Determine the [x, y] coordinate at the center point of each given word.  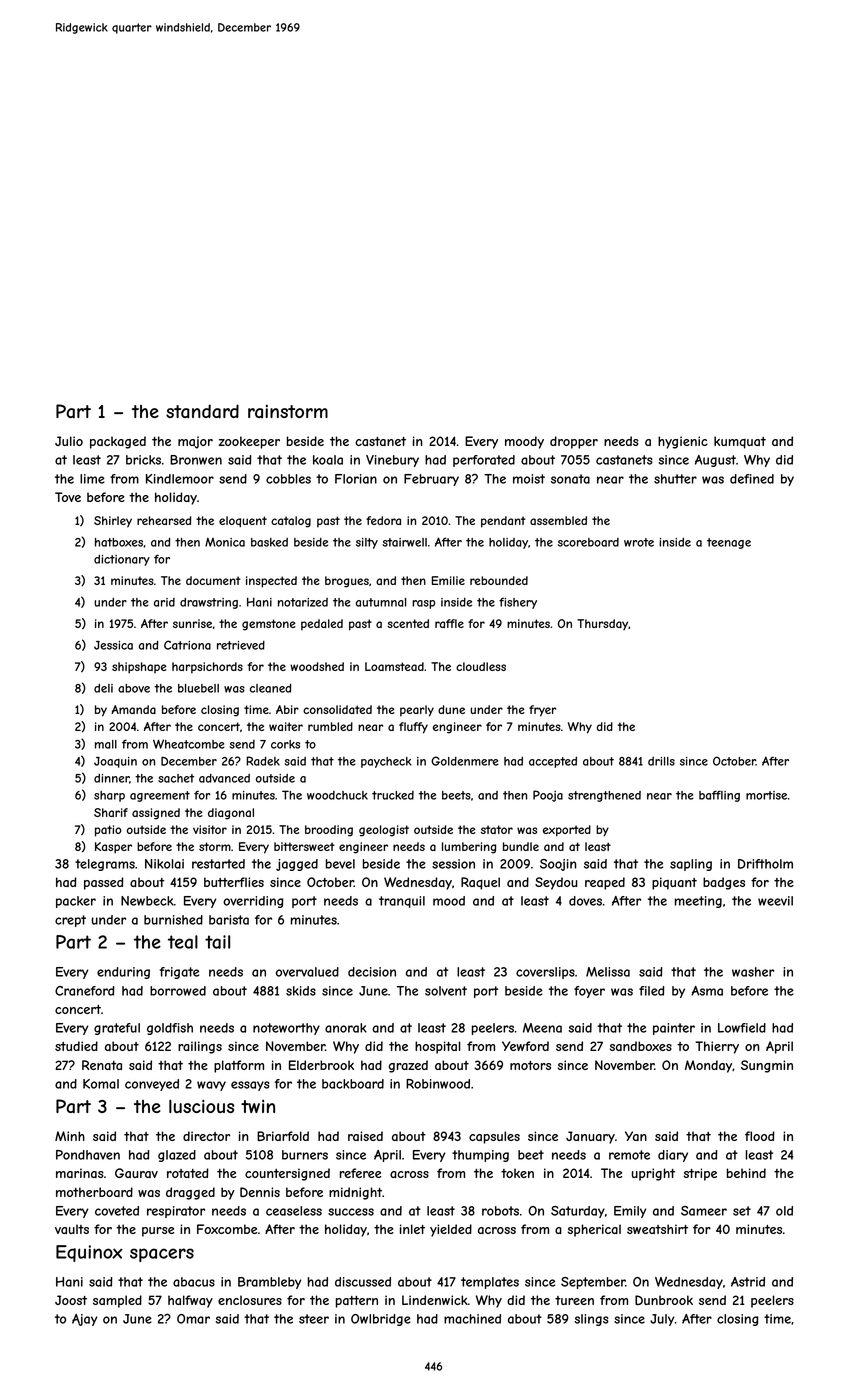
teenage [729, 543]
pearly [417, 711]
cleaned [270, 688]
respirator [176, 1212]
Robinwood [438, 1084]
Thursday [602, 624]
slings [591, 1320]
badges [724, 883]
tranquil [402, 902]
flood [760, 1136]
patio [108, 831]
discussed [363, 1282]
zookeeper [249, 442]
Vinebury [392, 461]
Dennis [260, 1192]
